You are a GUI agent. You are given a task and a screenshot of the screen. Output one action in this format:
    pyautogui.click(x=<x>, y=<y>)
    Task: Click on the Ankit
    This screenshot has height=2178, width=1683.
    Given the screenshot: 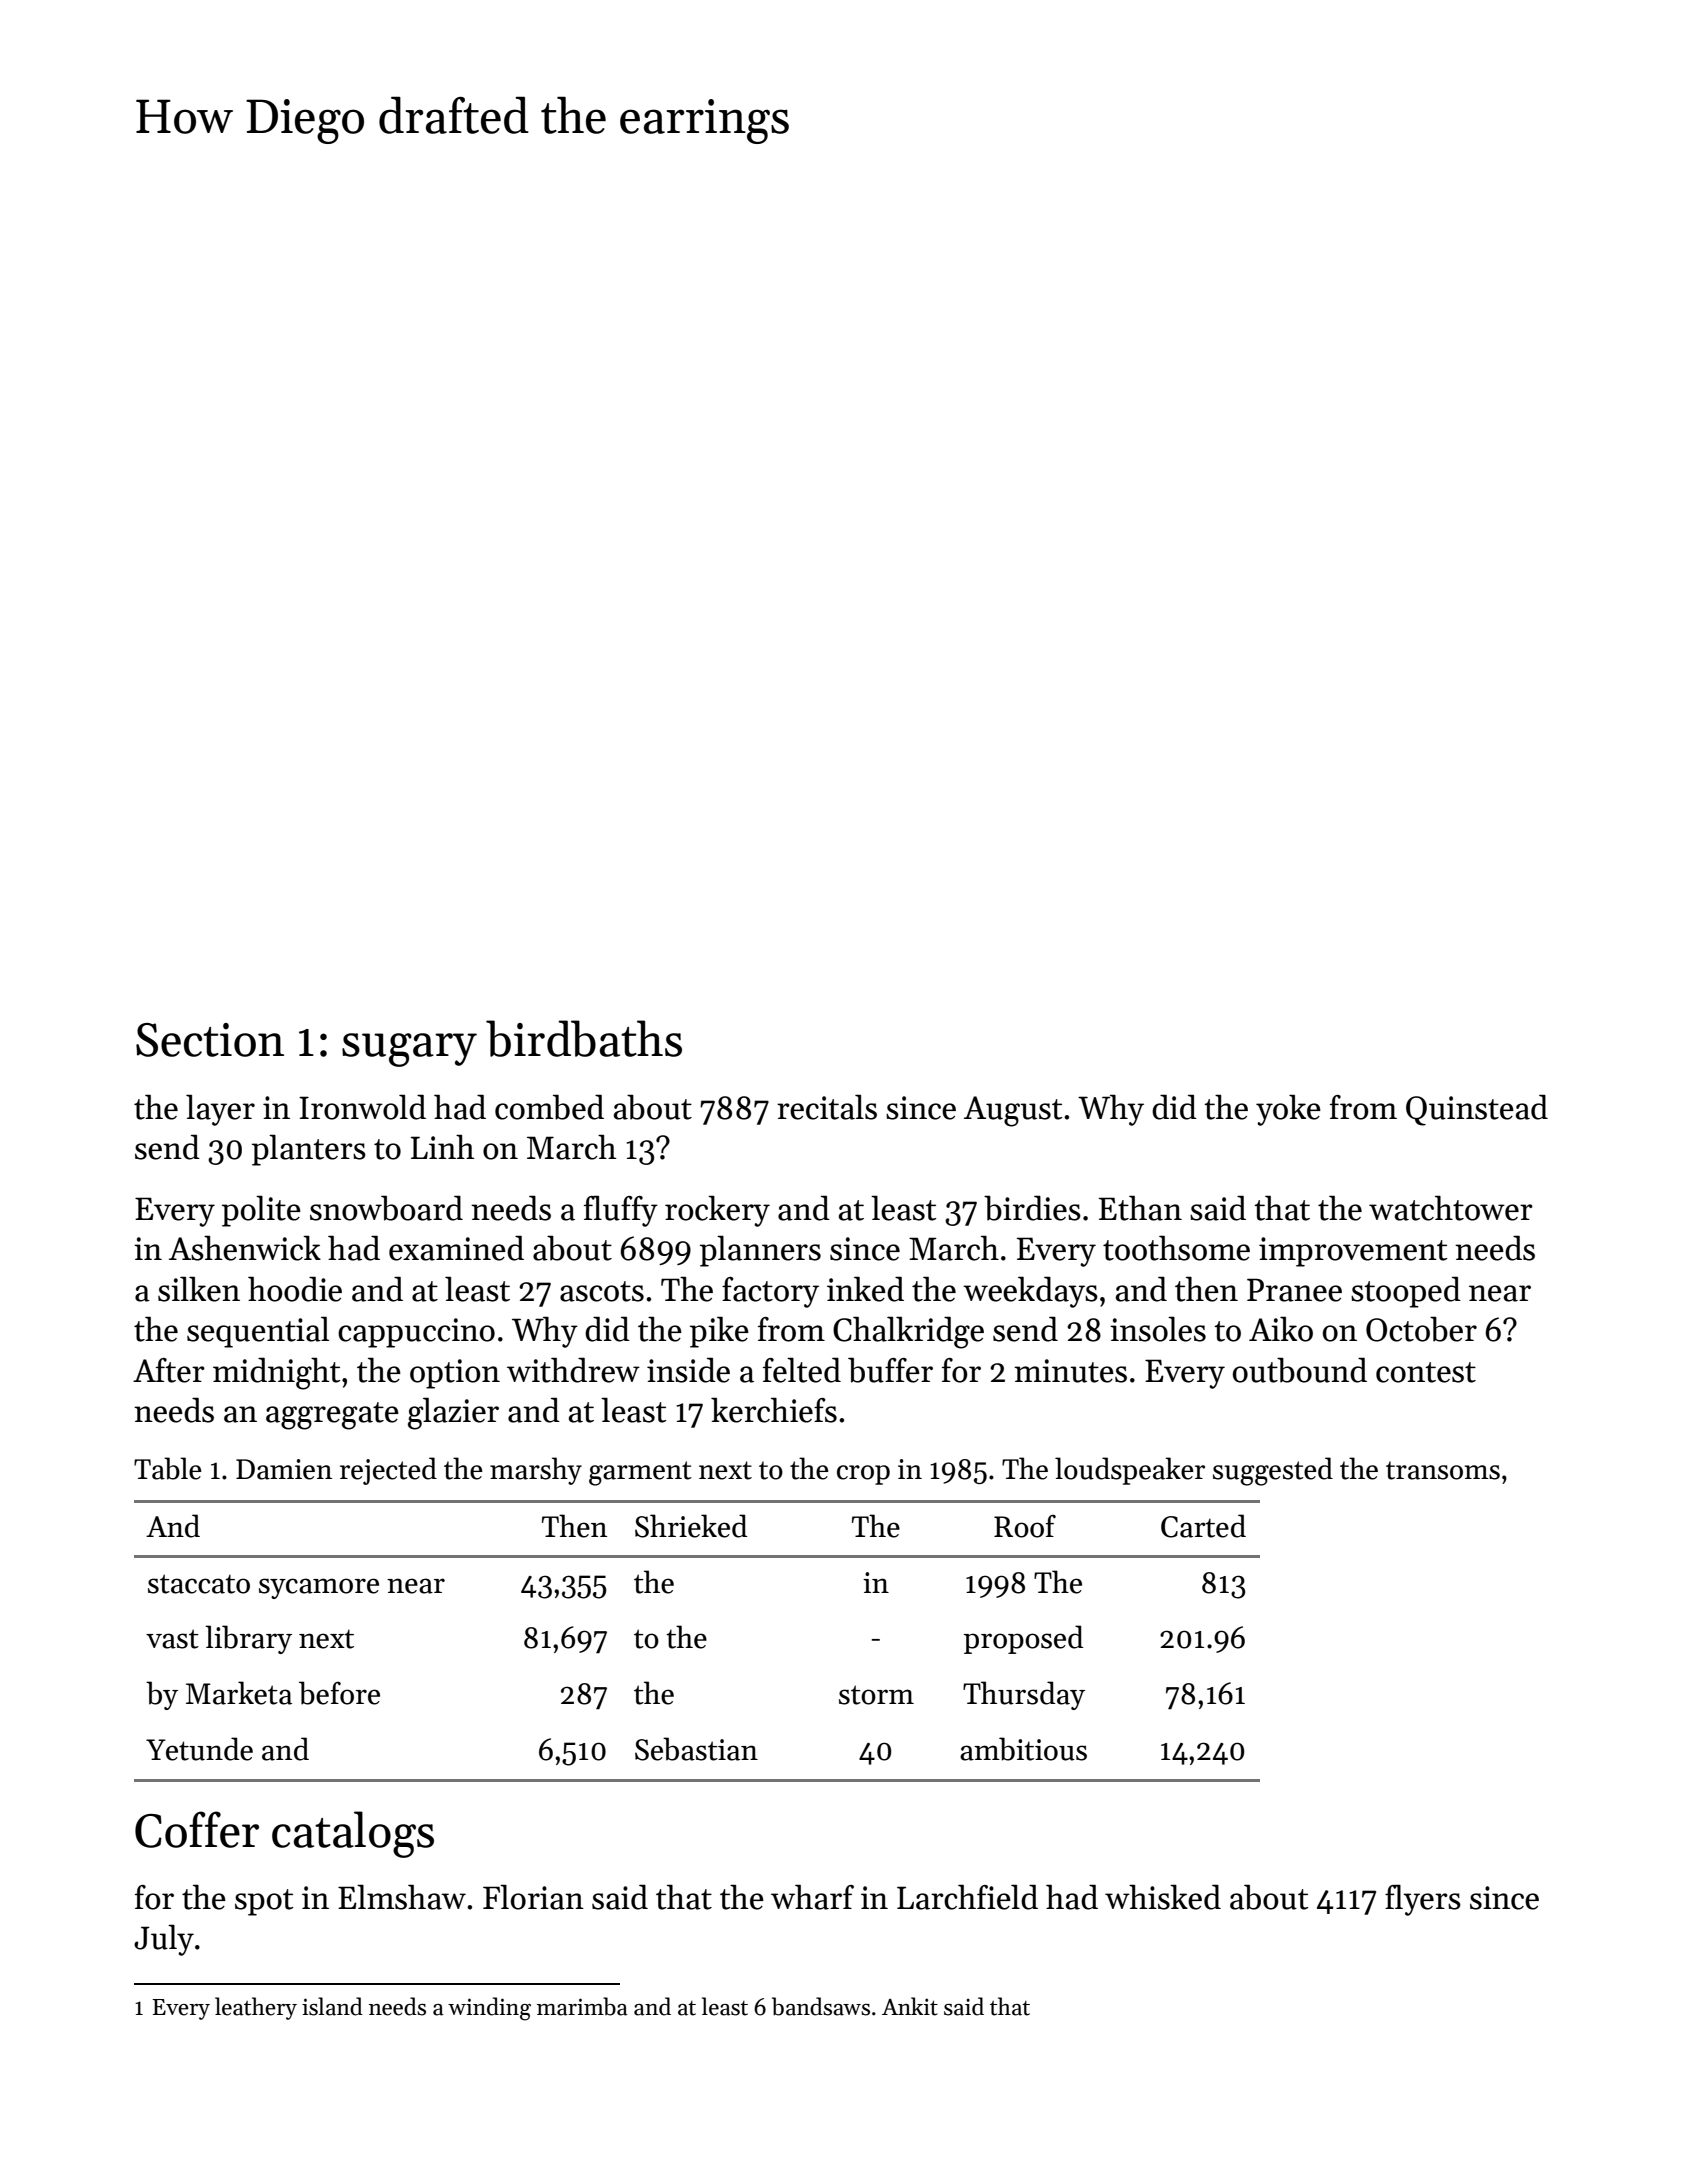 What is the action you would take?
    pyautogui.click(x=910, y=2006)
